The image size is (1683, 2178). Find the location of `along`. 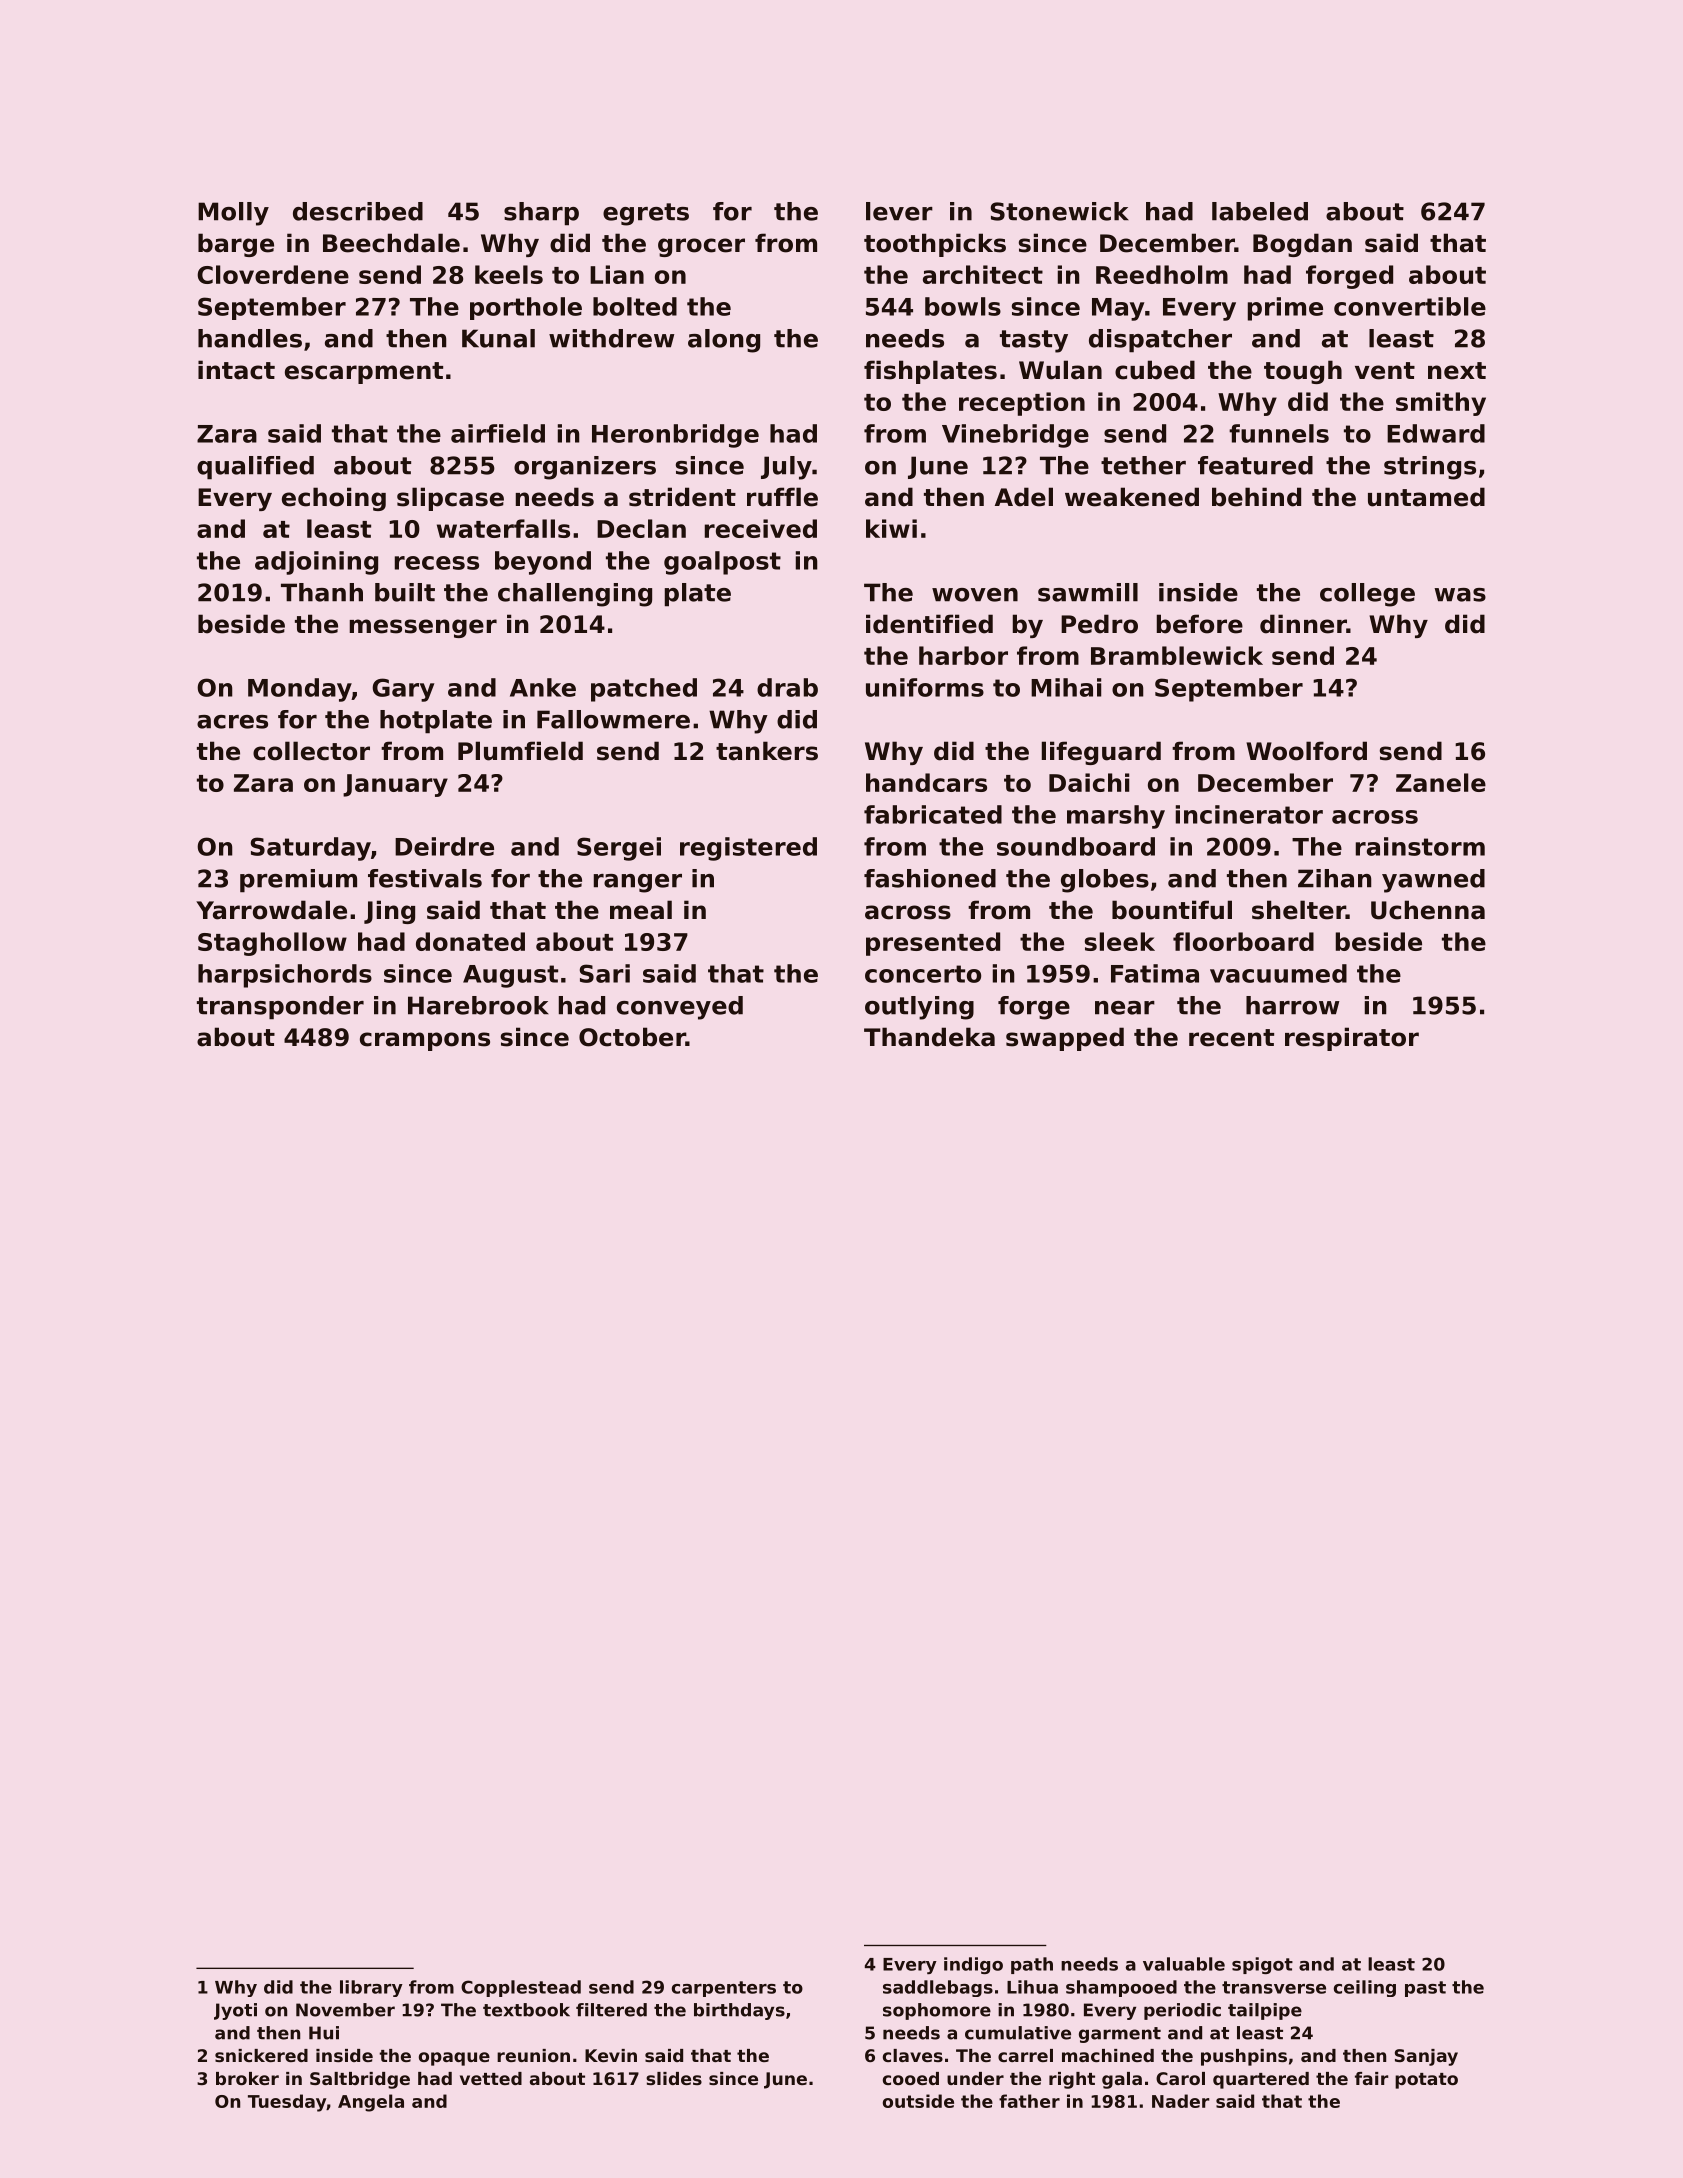

along is located at coordinates (724, 341).
